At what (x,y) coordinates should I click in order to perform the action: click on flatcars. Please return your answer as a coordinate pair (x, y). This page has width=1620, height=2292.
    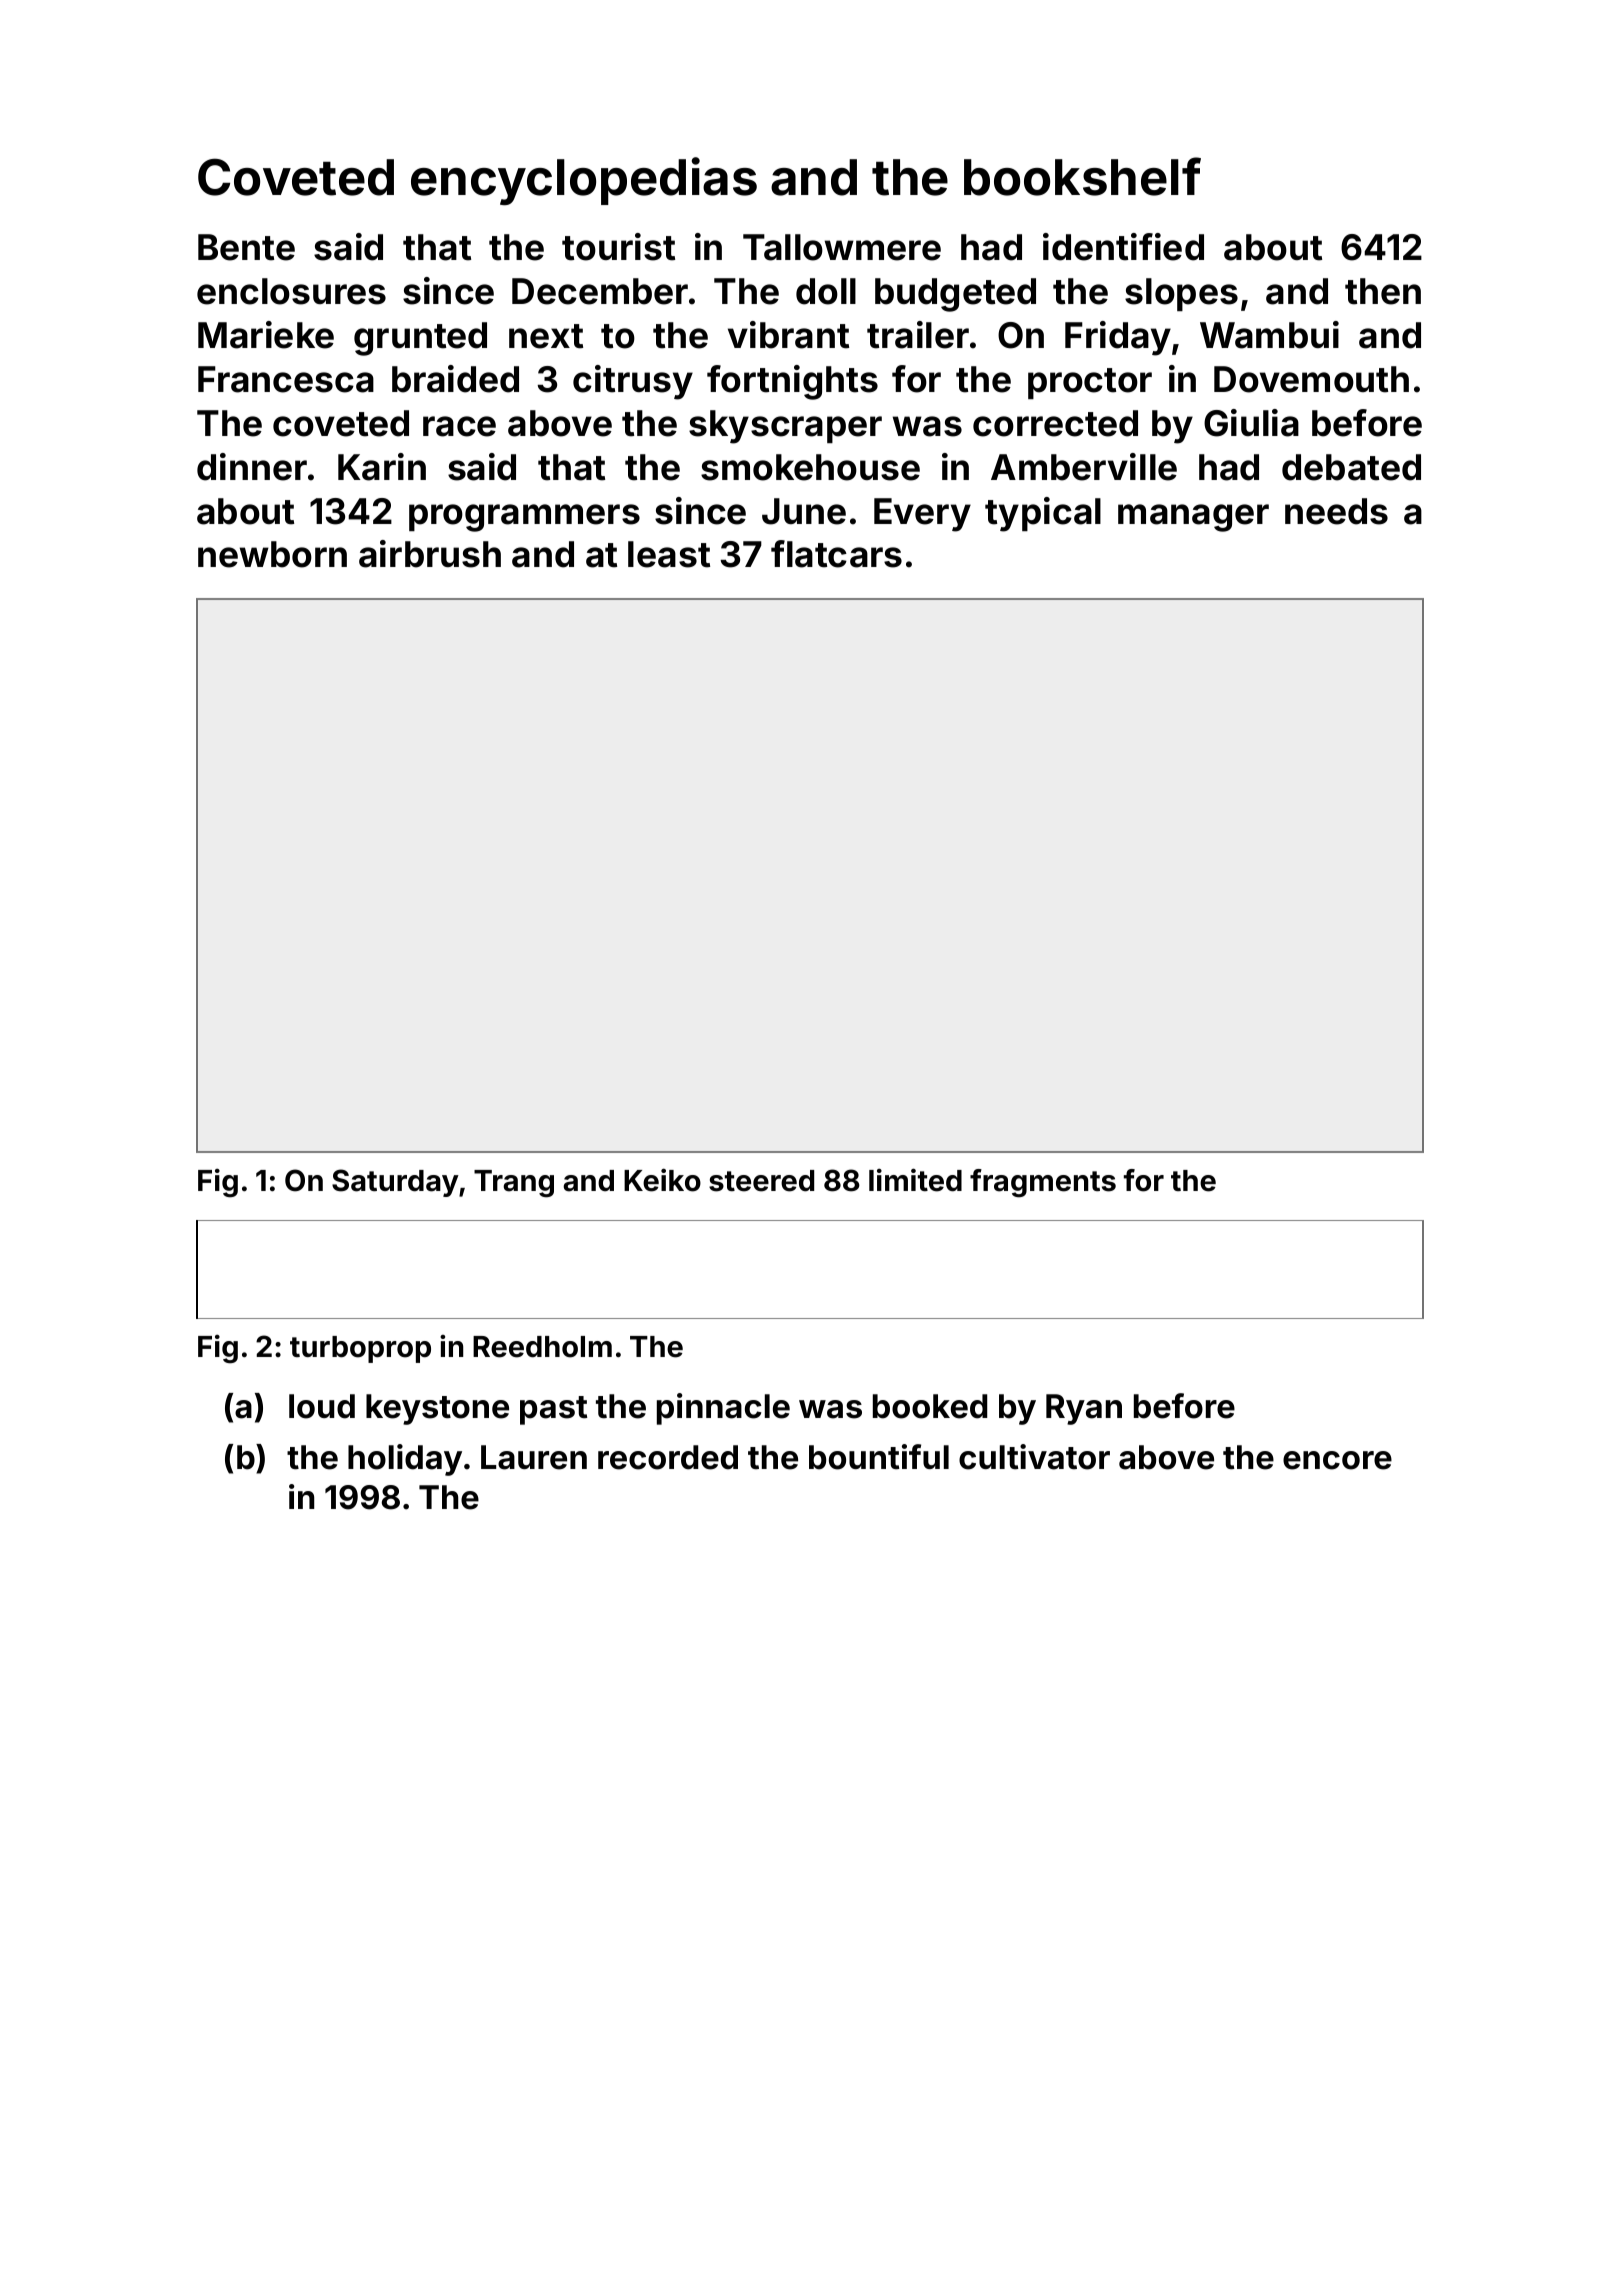
    Looking at the image, I should click on (836, 554).
